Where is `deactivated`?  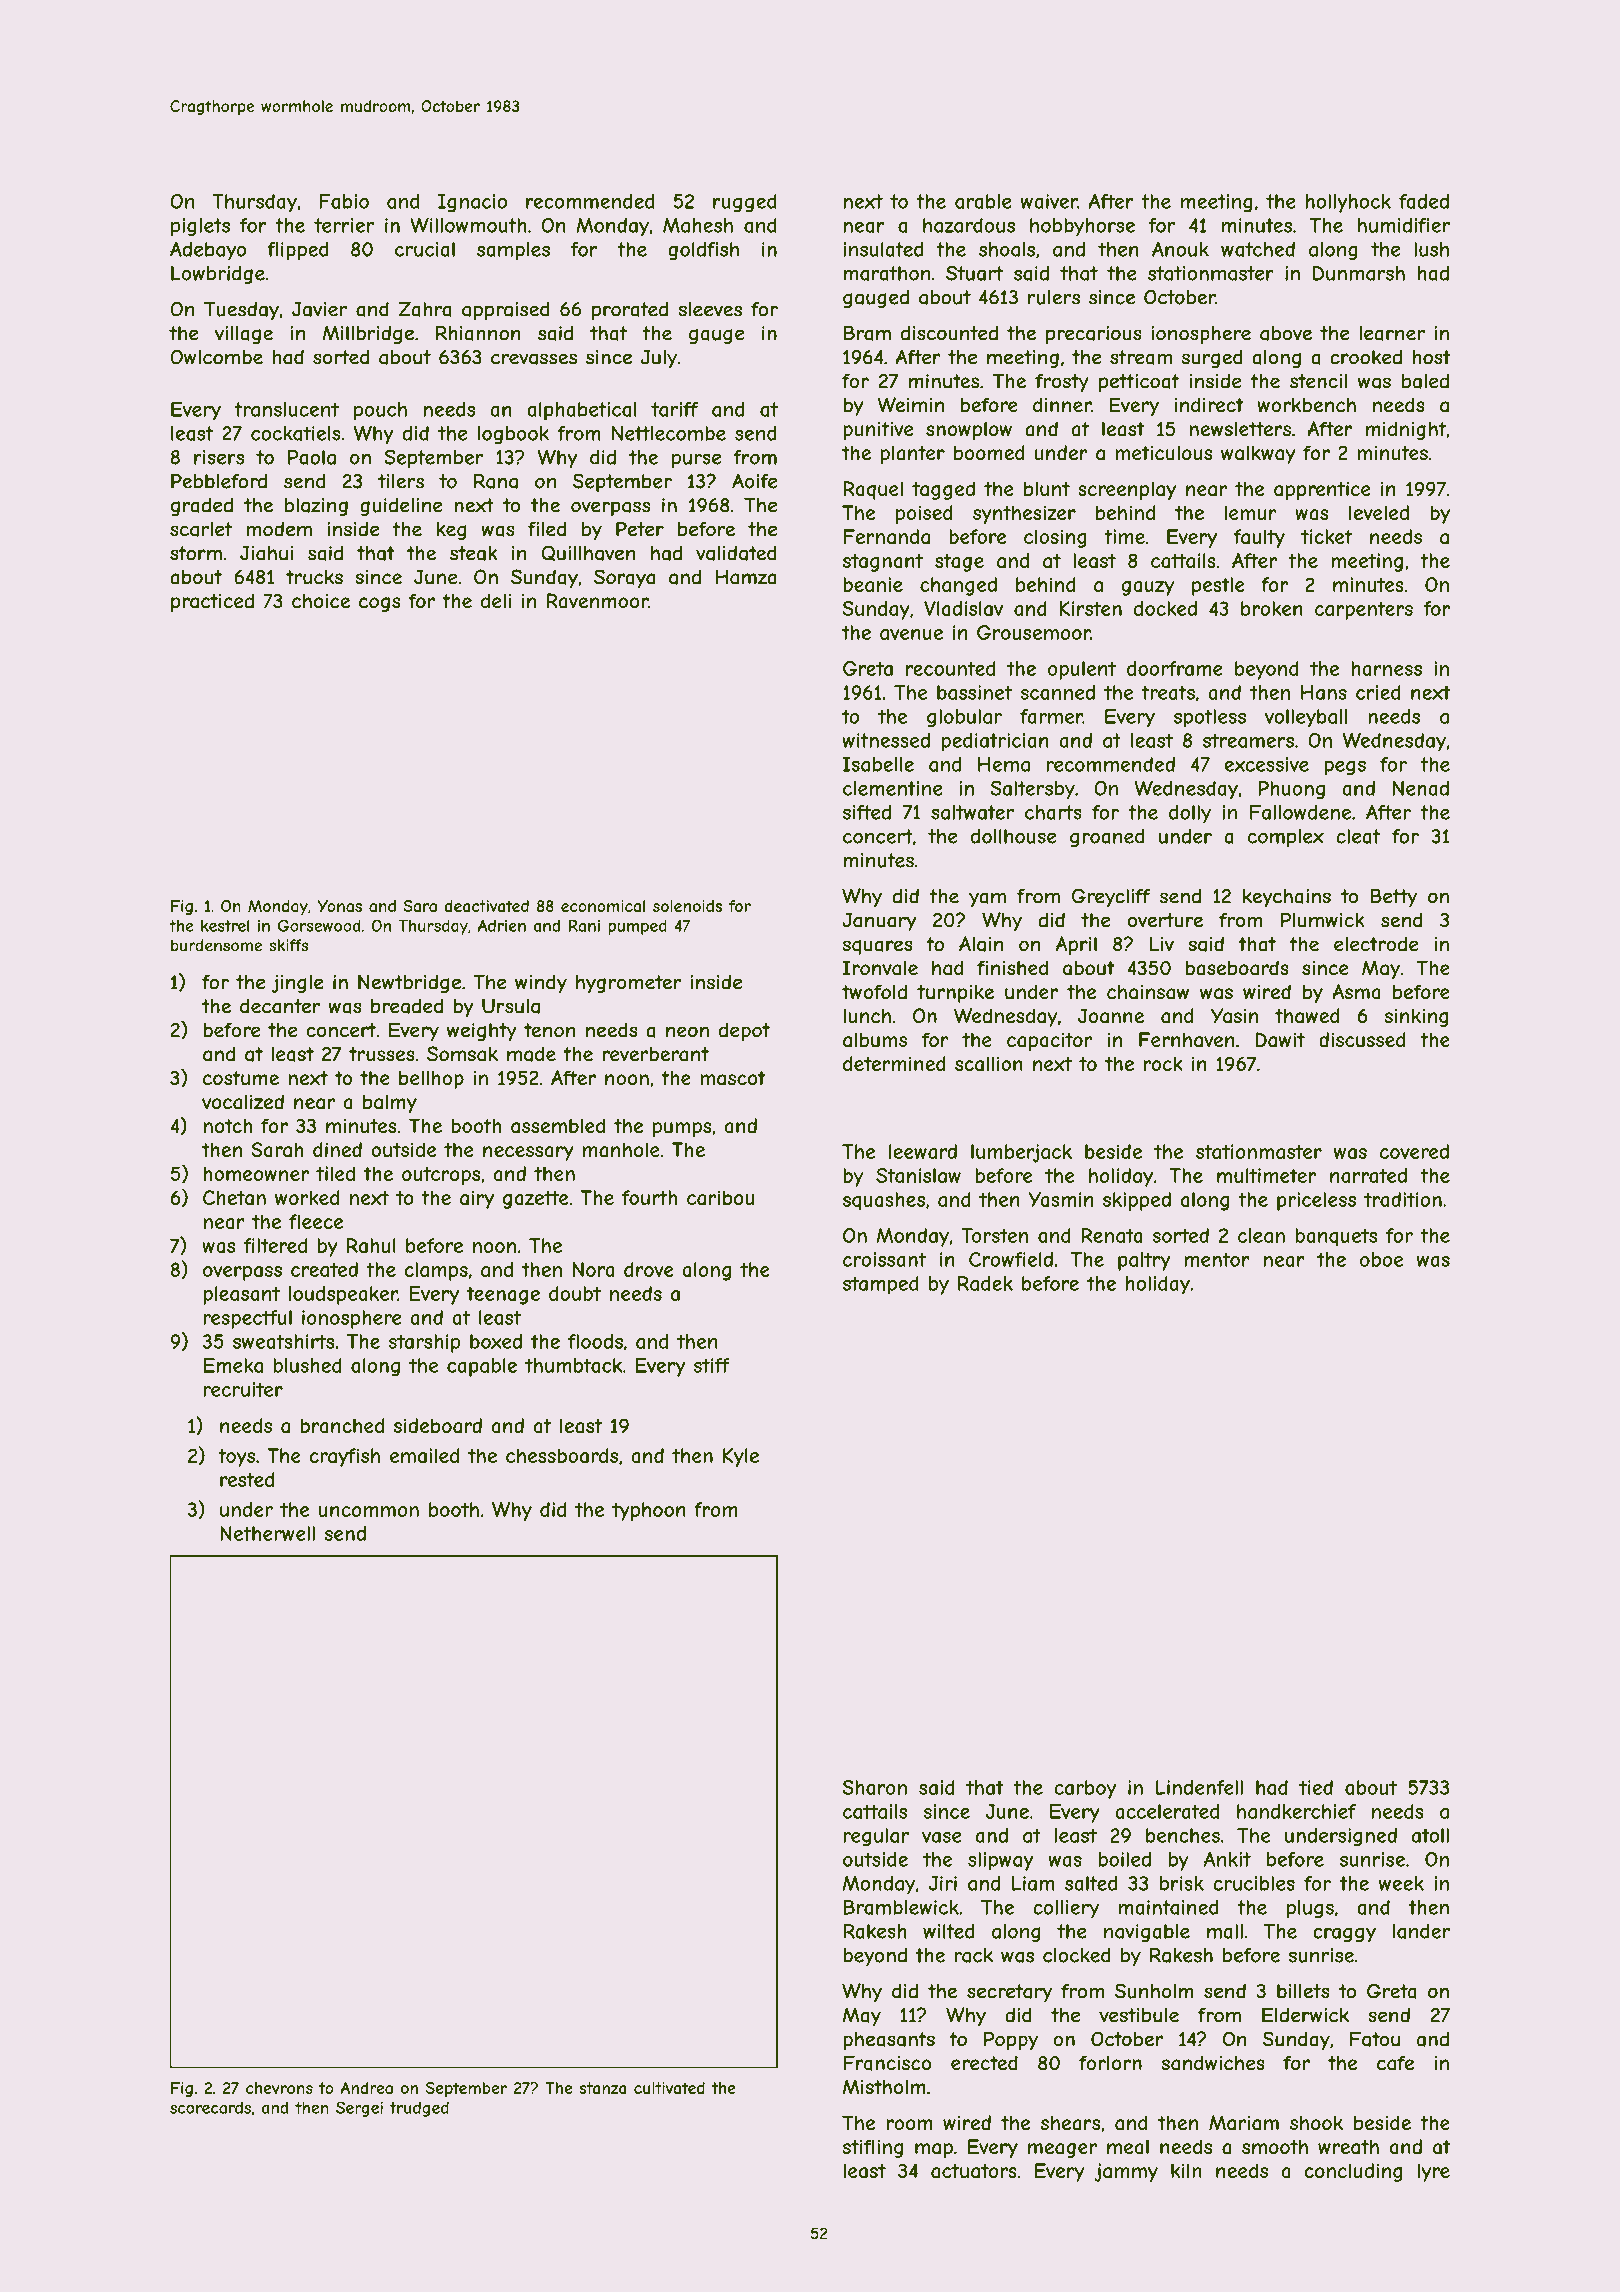
deactivated is located at coordinates (487, 906).
